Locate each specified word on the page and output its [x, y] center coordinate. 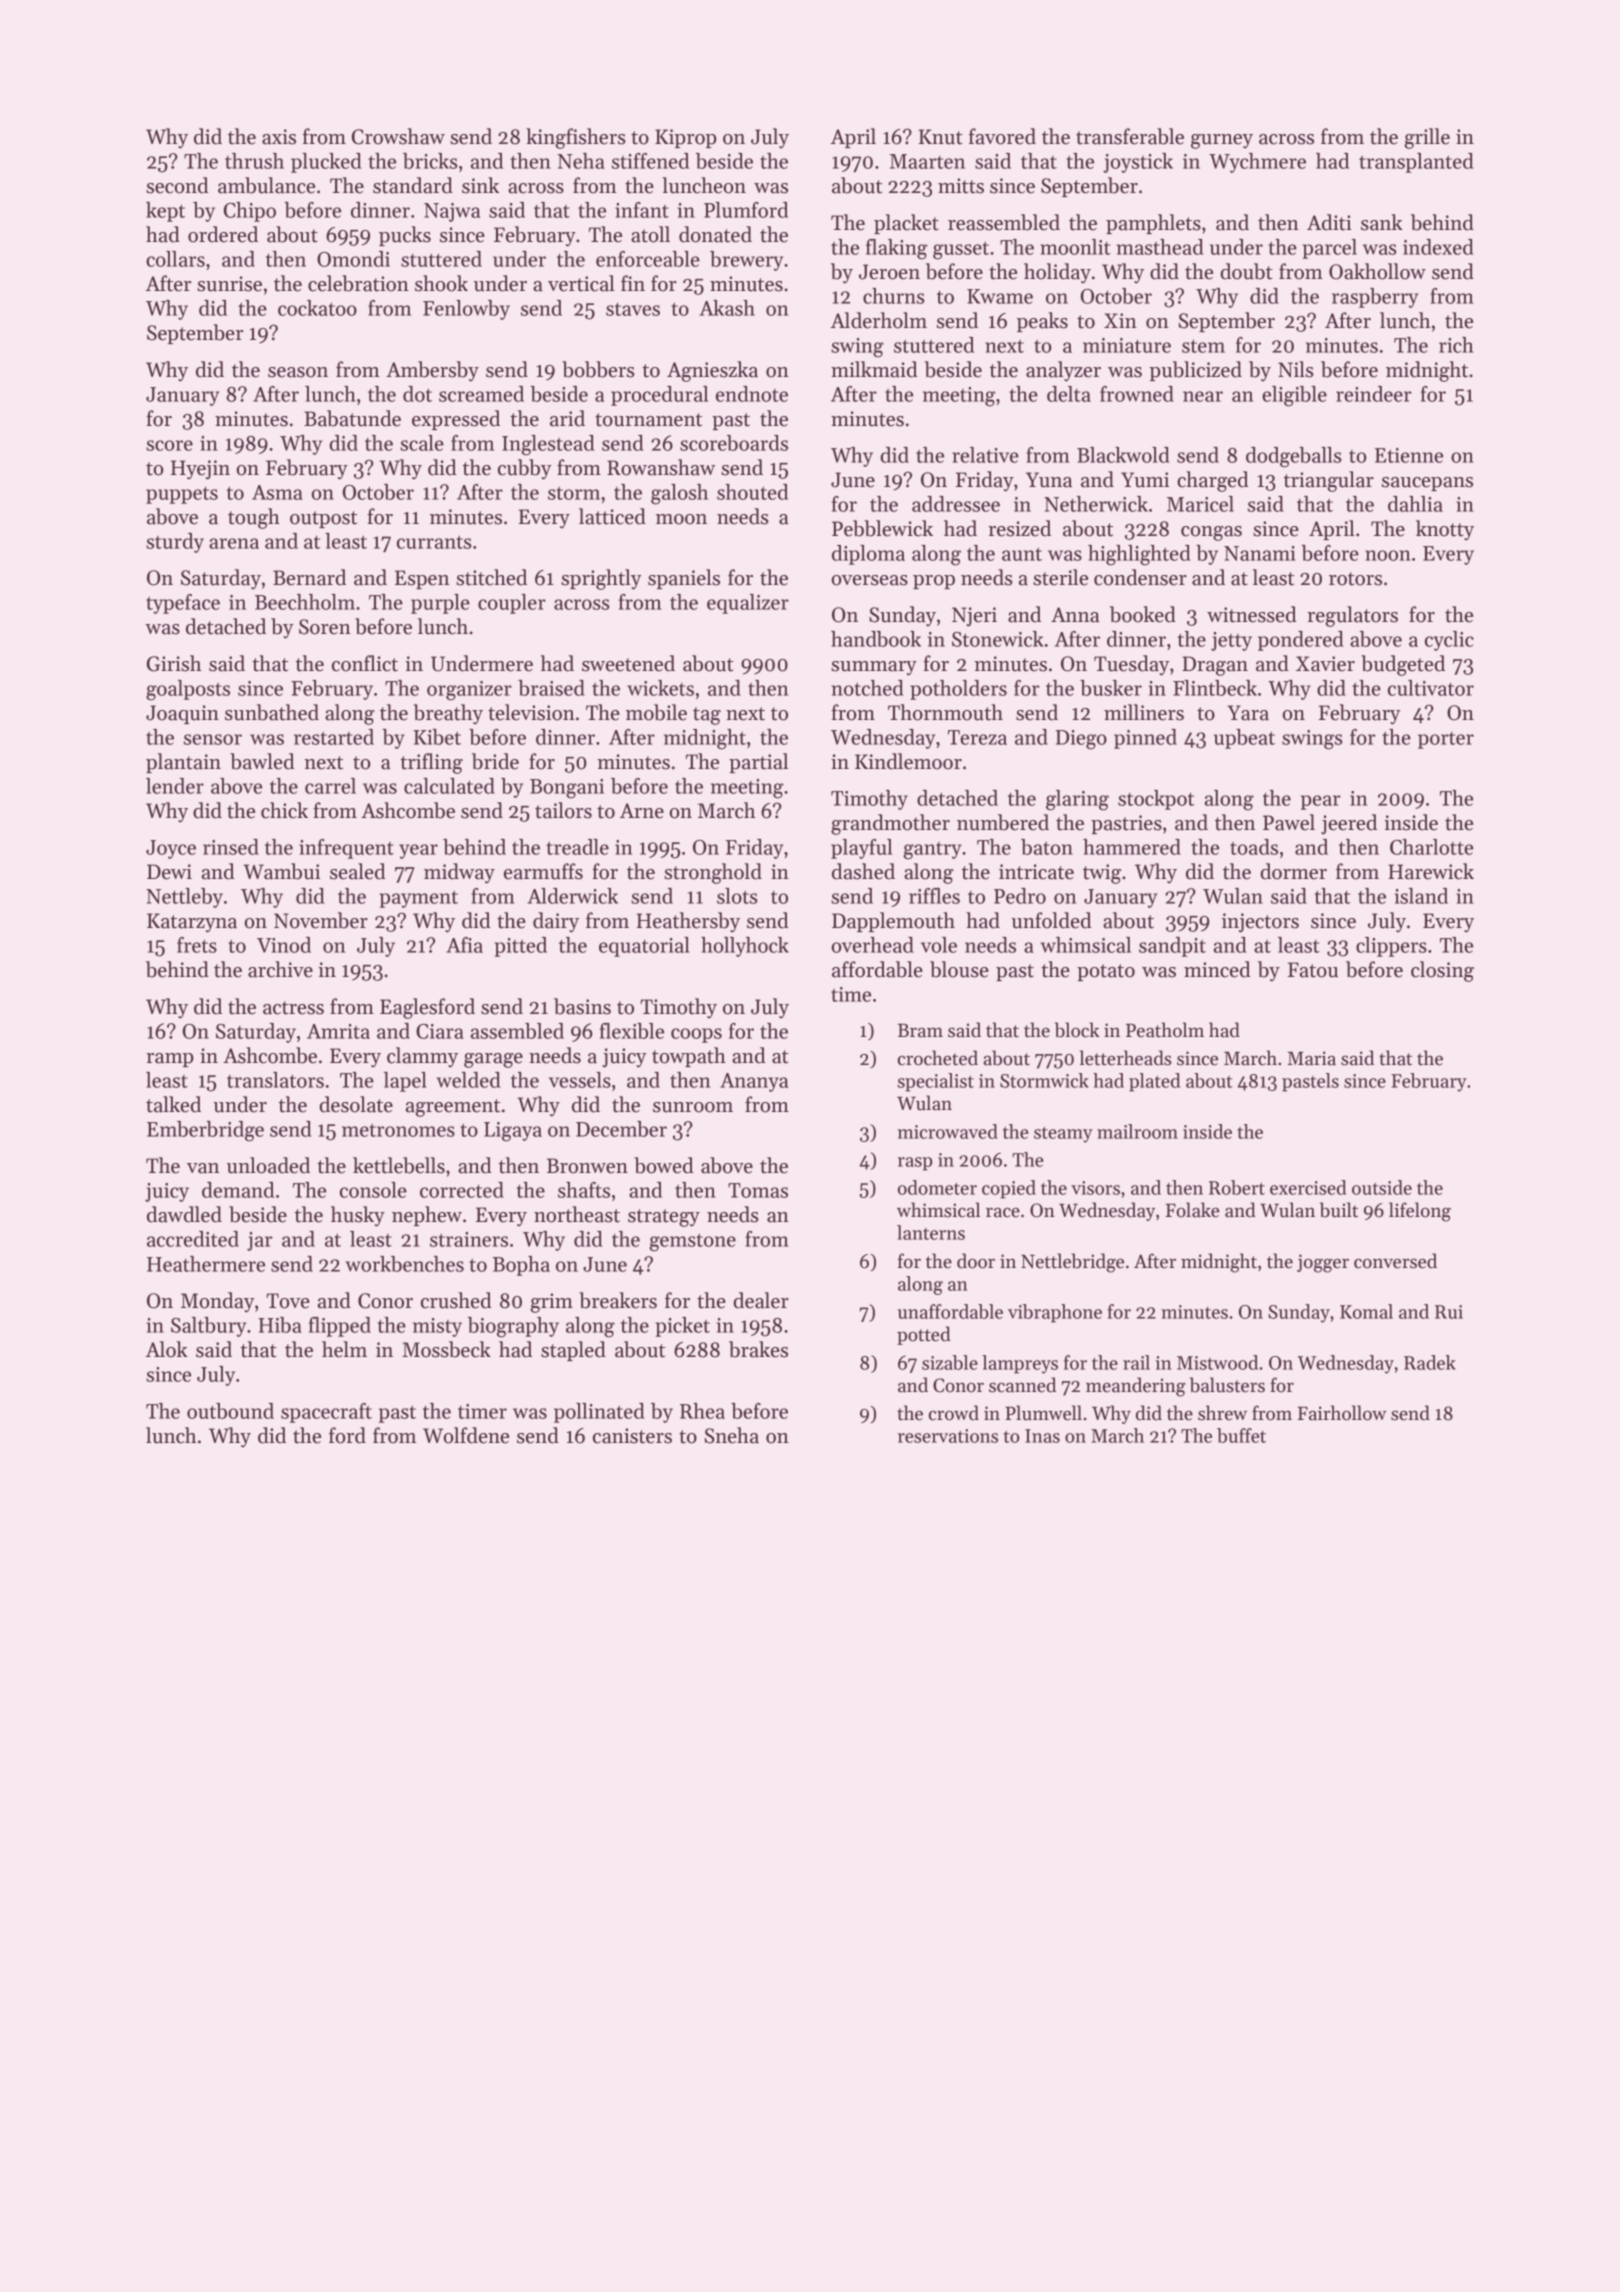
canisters [632, 1436]
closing [1442, 971]
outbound [230, 1411]
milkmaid [874, 369]
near [1203, 396]
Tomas [758, 1190]
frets [197, 945]
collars [175, 259]
